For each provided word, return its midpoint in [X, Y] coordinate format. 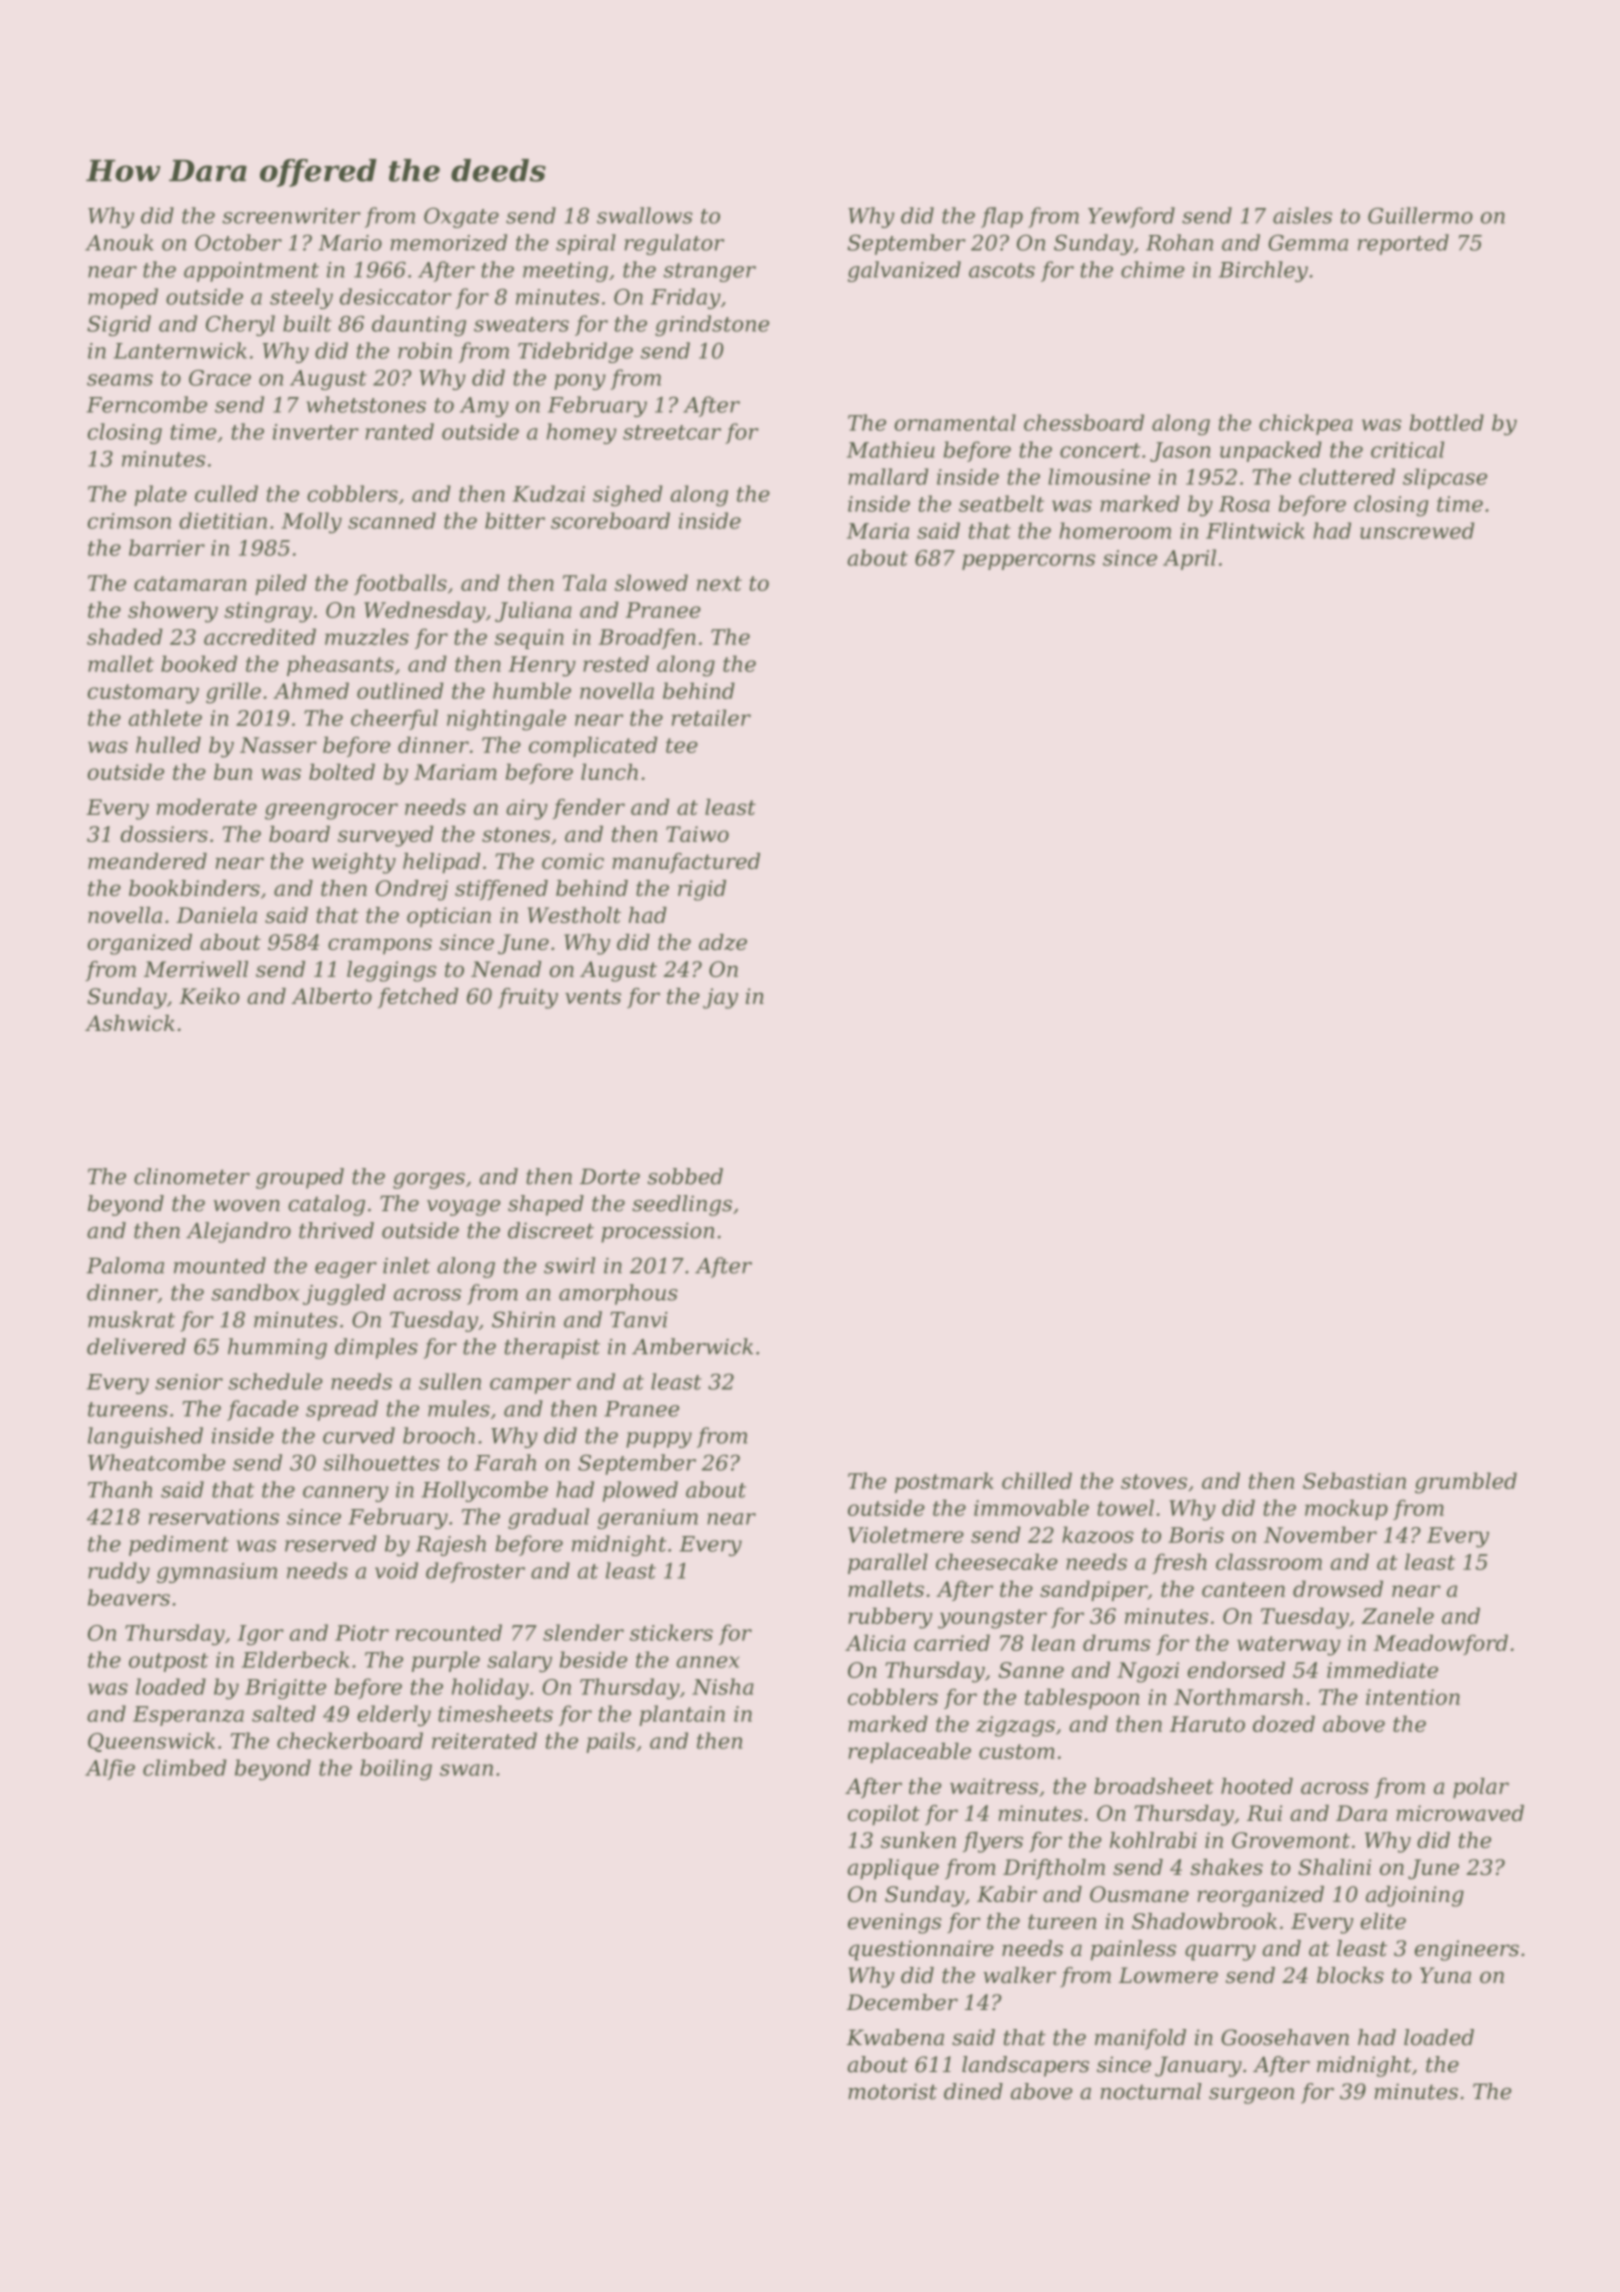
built [307, 323]
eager [346, 1270]
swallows [645, 215]
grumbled [1466, 1483]
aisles [1302, 215]
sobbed [685, 1176]
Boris [1196, 1535]
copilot [884, 1815]
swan [466, 1770]
